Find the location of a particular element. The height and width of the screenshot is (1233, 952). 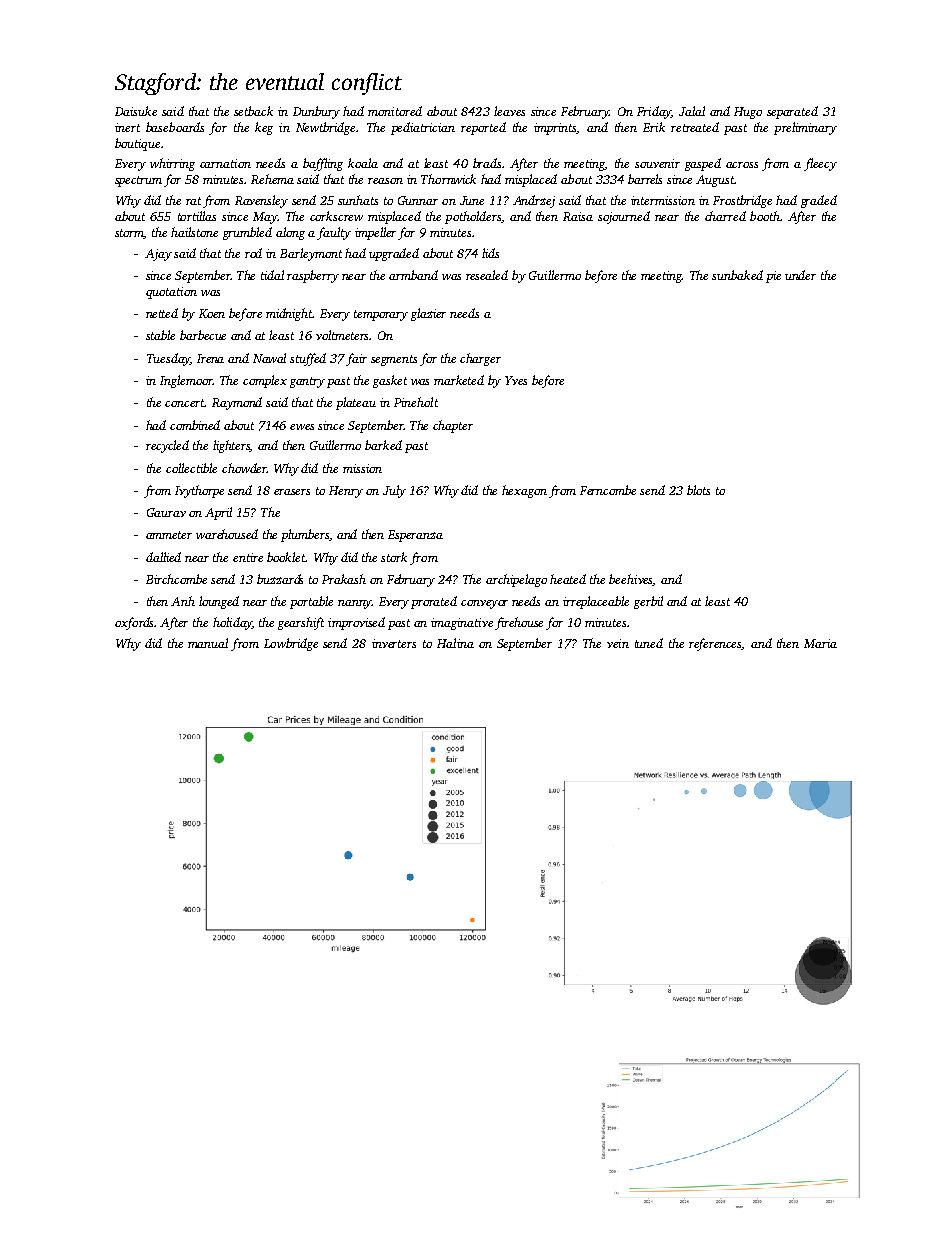

resealed is located at coordinates (487, 275).
